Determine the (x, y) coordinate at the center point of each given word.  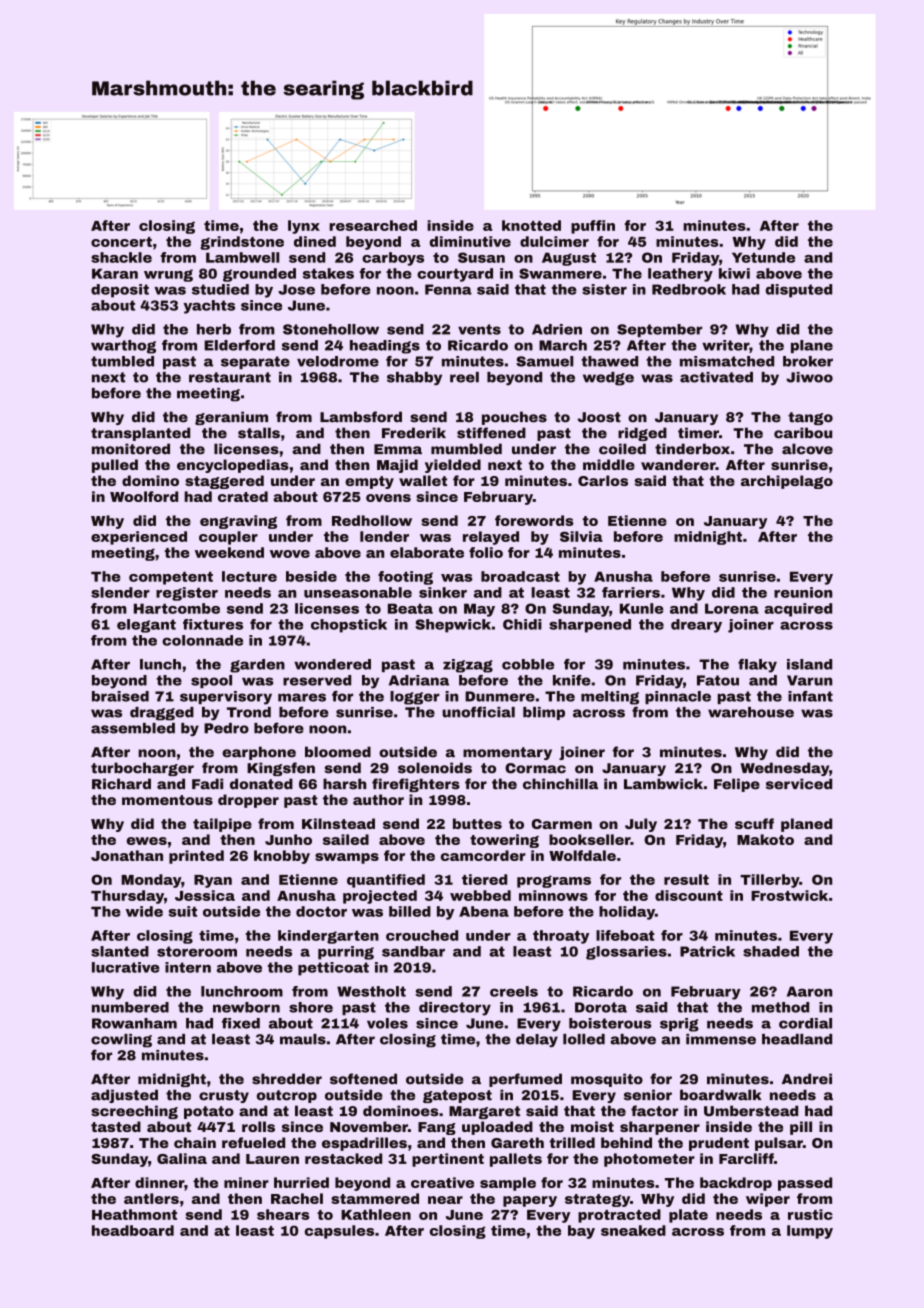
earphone (259, 753)
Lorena (732, 608)
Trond (249, 712)
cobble (528, 664)
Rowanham (134, 1023)
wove (290, 554)
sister (604, 289)
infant (810, 696)
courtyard (455, 275)
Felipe (737, 785)
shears (283, 1214)
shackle (121, 257)
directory (455, 1009)
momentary (507, 753)
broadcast (520, 576)
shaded (771, 951)
